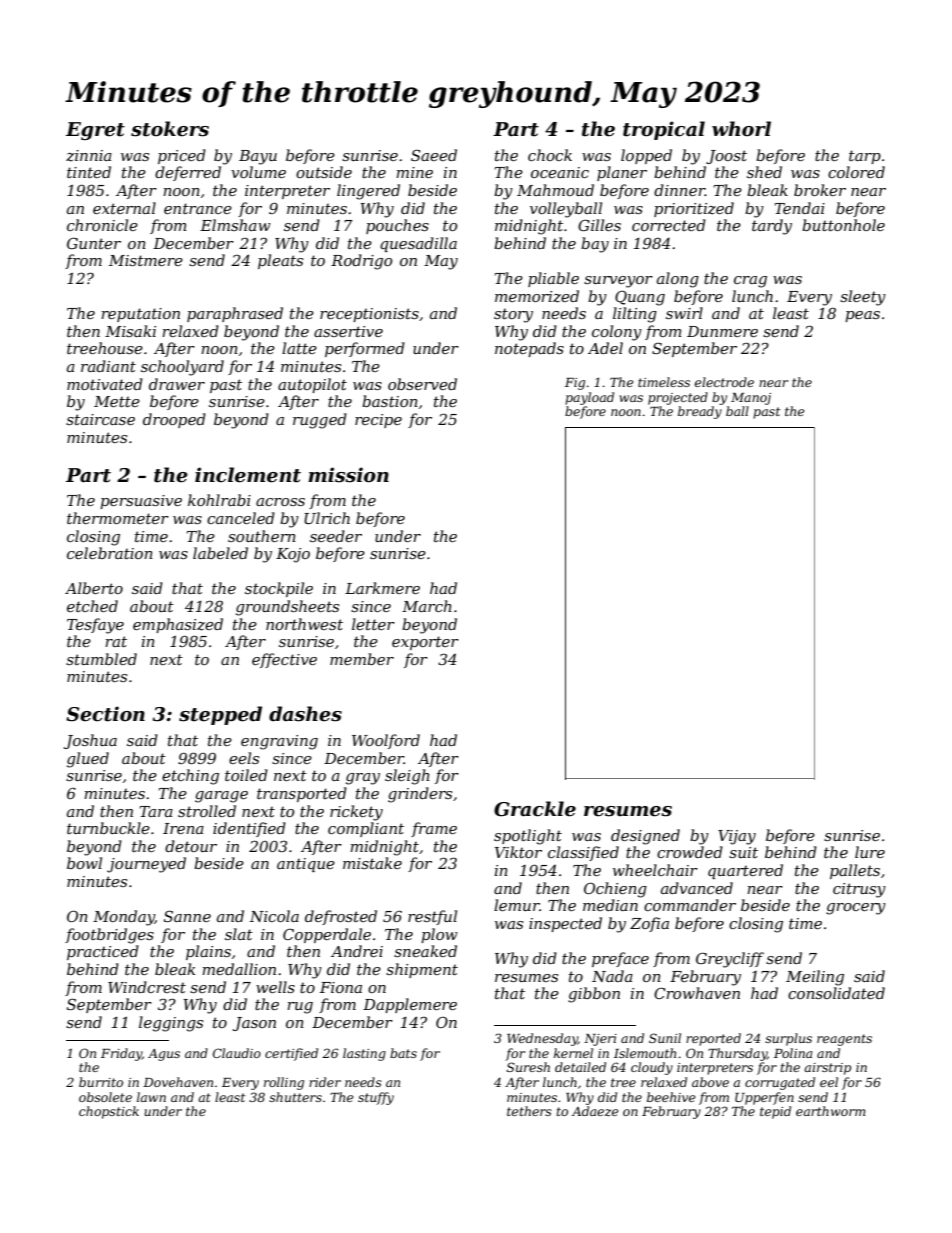 The width and height of the screenshot is (952, 1233). I want to click on labeled, so click(220, 553).
